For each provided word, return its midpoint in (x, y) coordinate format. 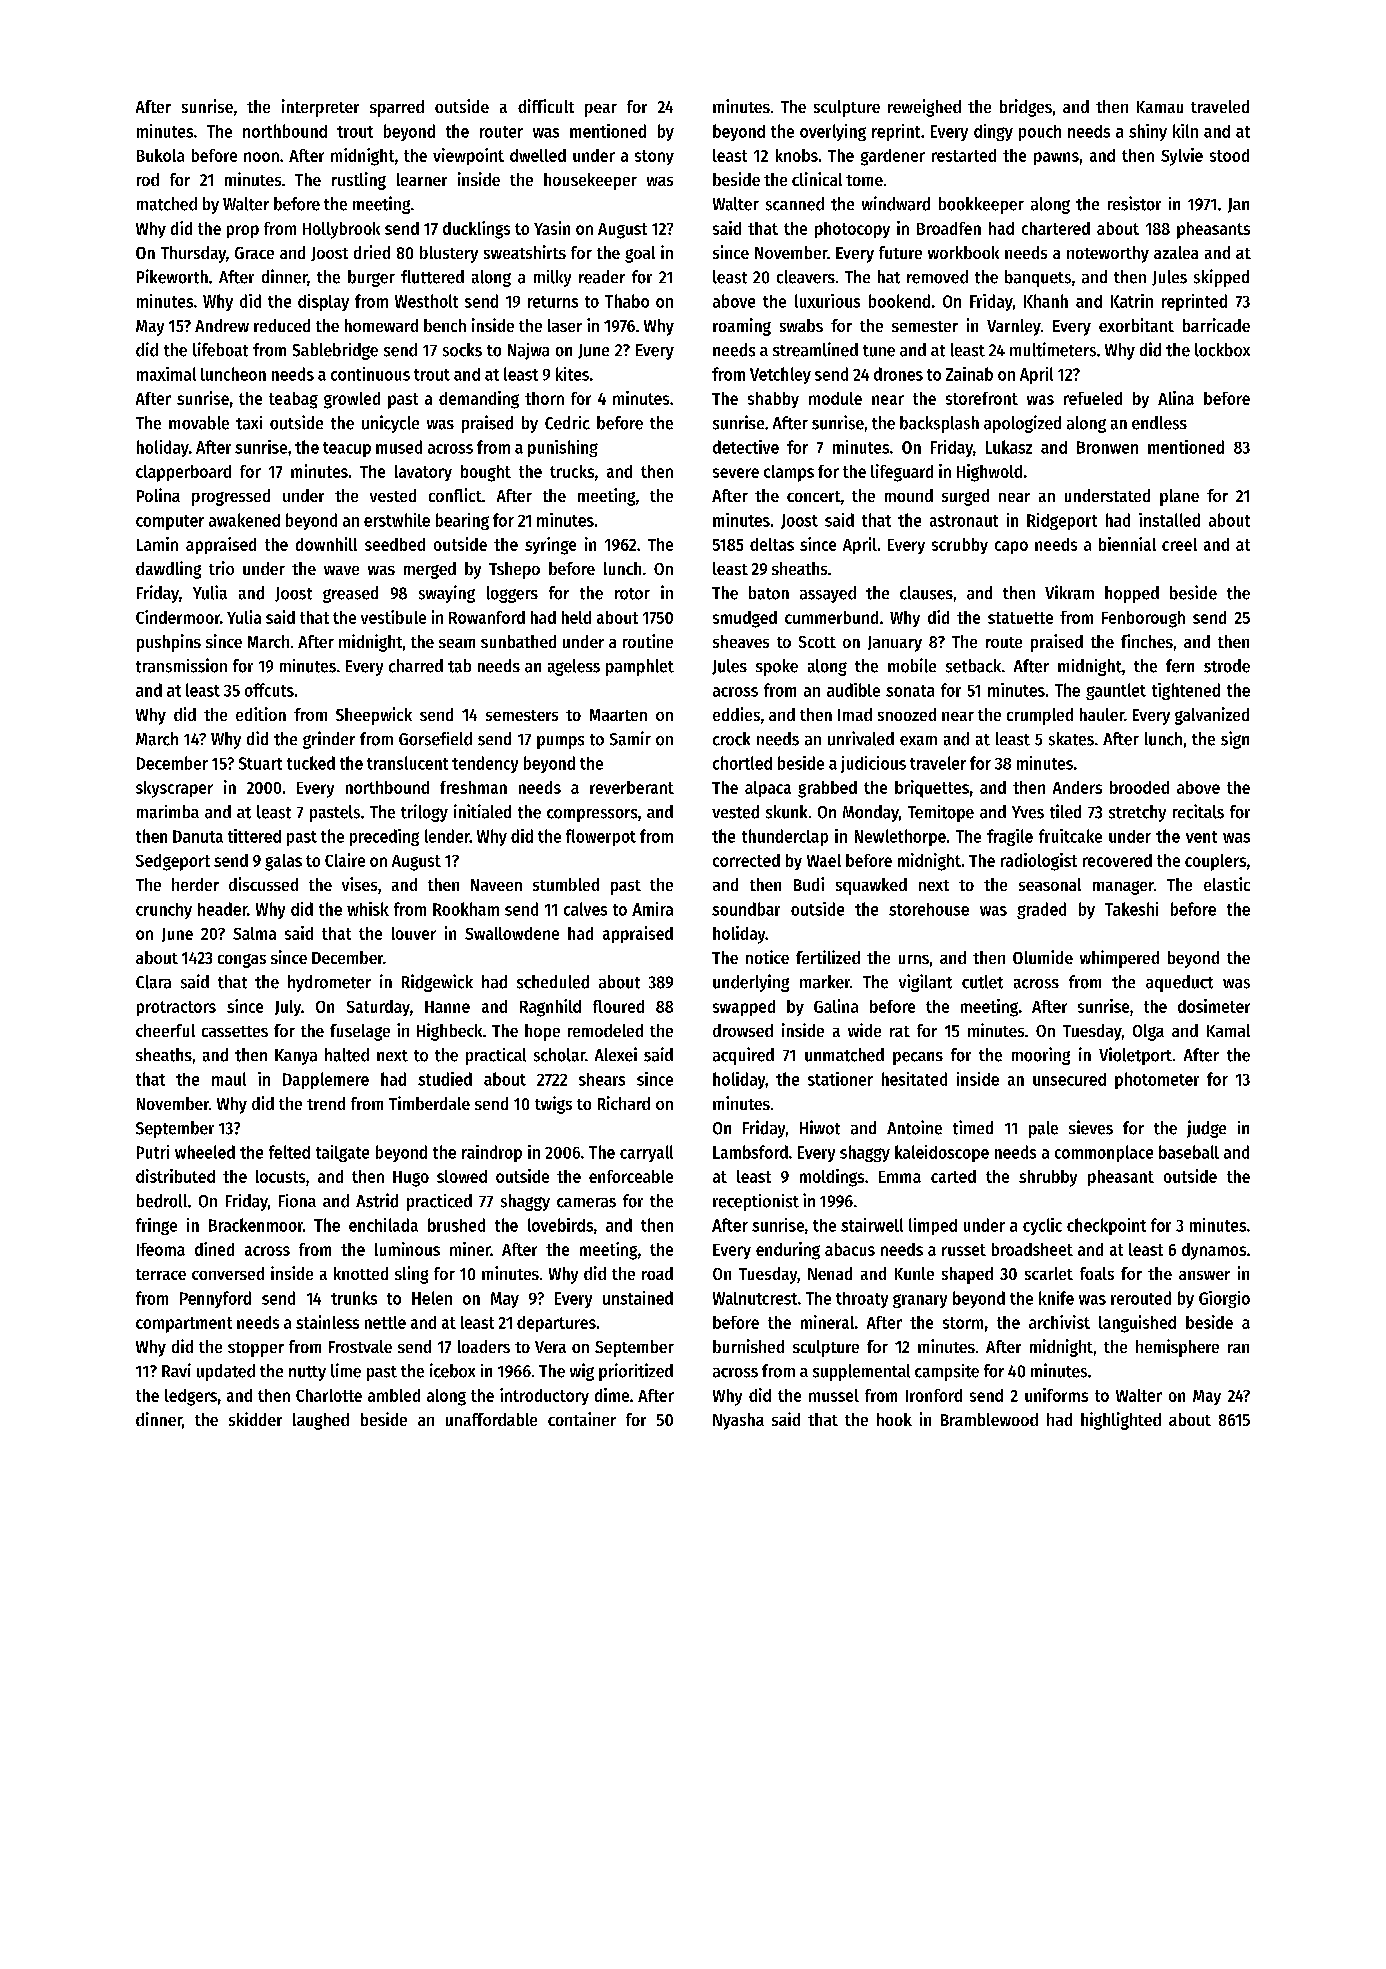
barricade (1216, 325)
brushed (456, 1225)
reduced (282, 325)
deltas (772, 544)
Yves (1028, 812)
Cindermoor (178, 617)
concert (814, 496)
